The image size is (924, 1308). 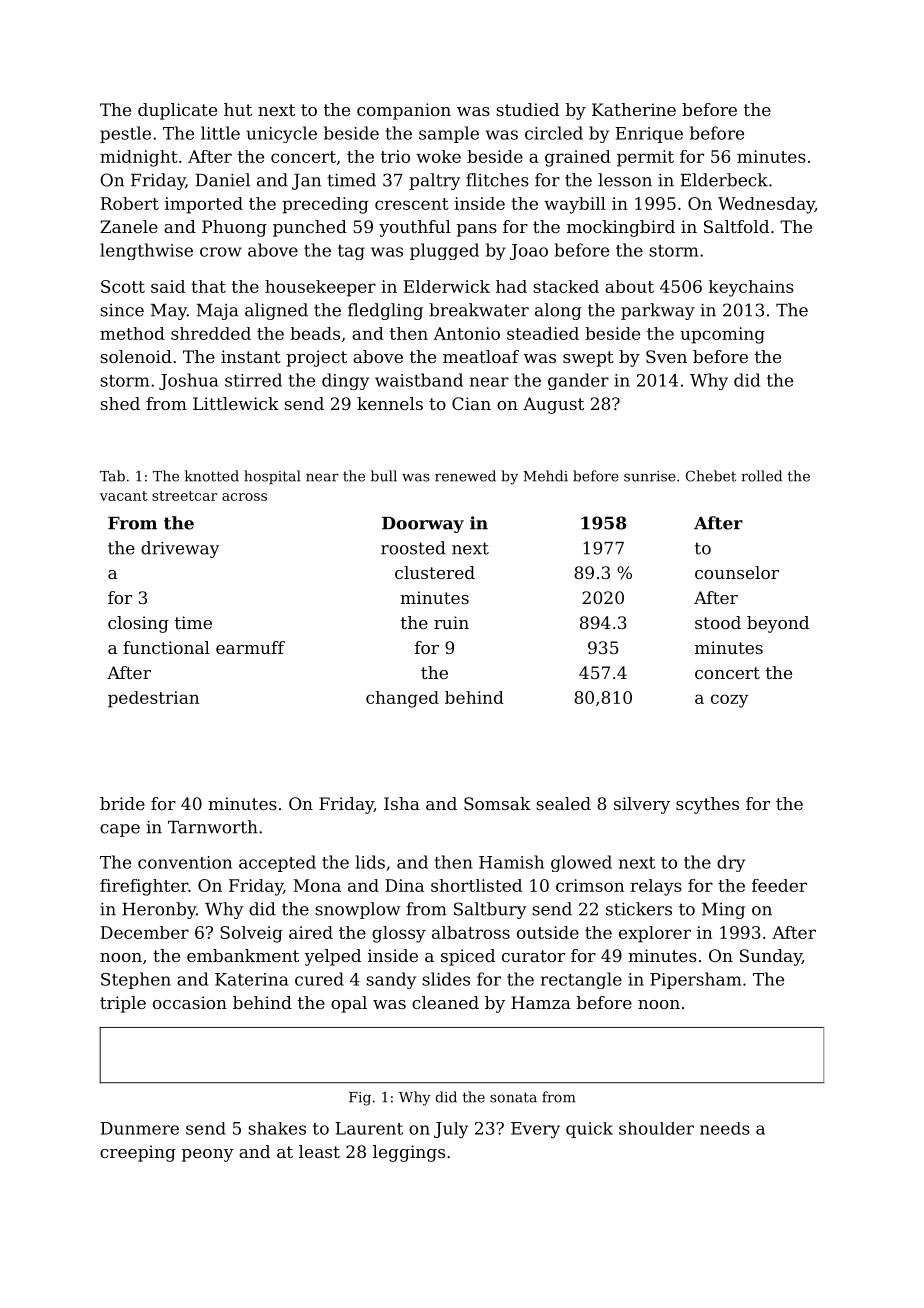 What do you see at coordinates (446, 979) in the image?
I see `slides` at bounding box center [446, 979].
